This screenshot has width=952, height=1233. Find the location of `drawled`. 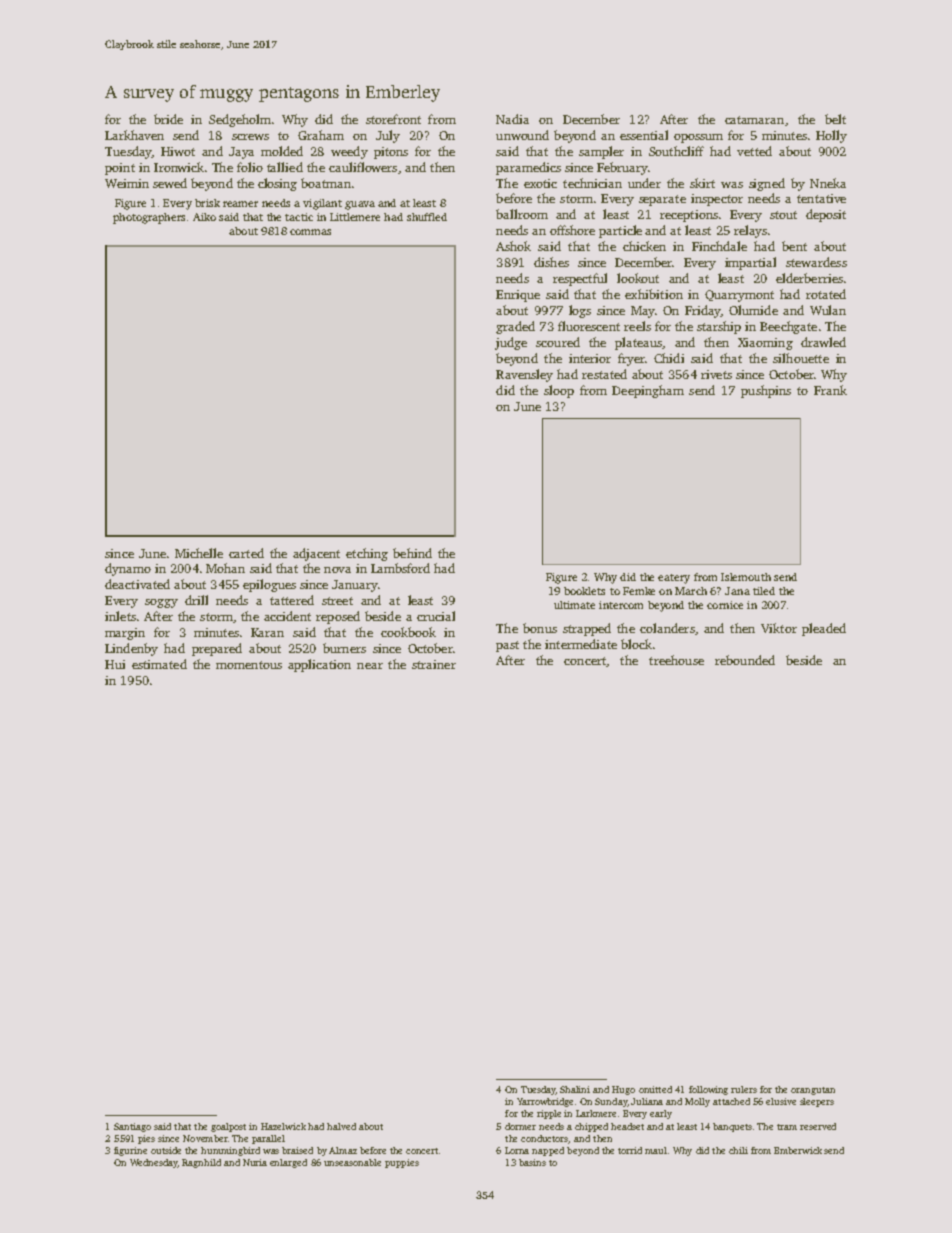

drawled is located at coordinates (823, 342).
